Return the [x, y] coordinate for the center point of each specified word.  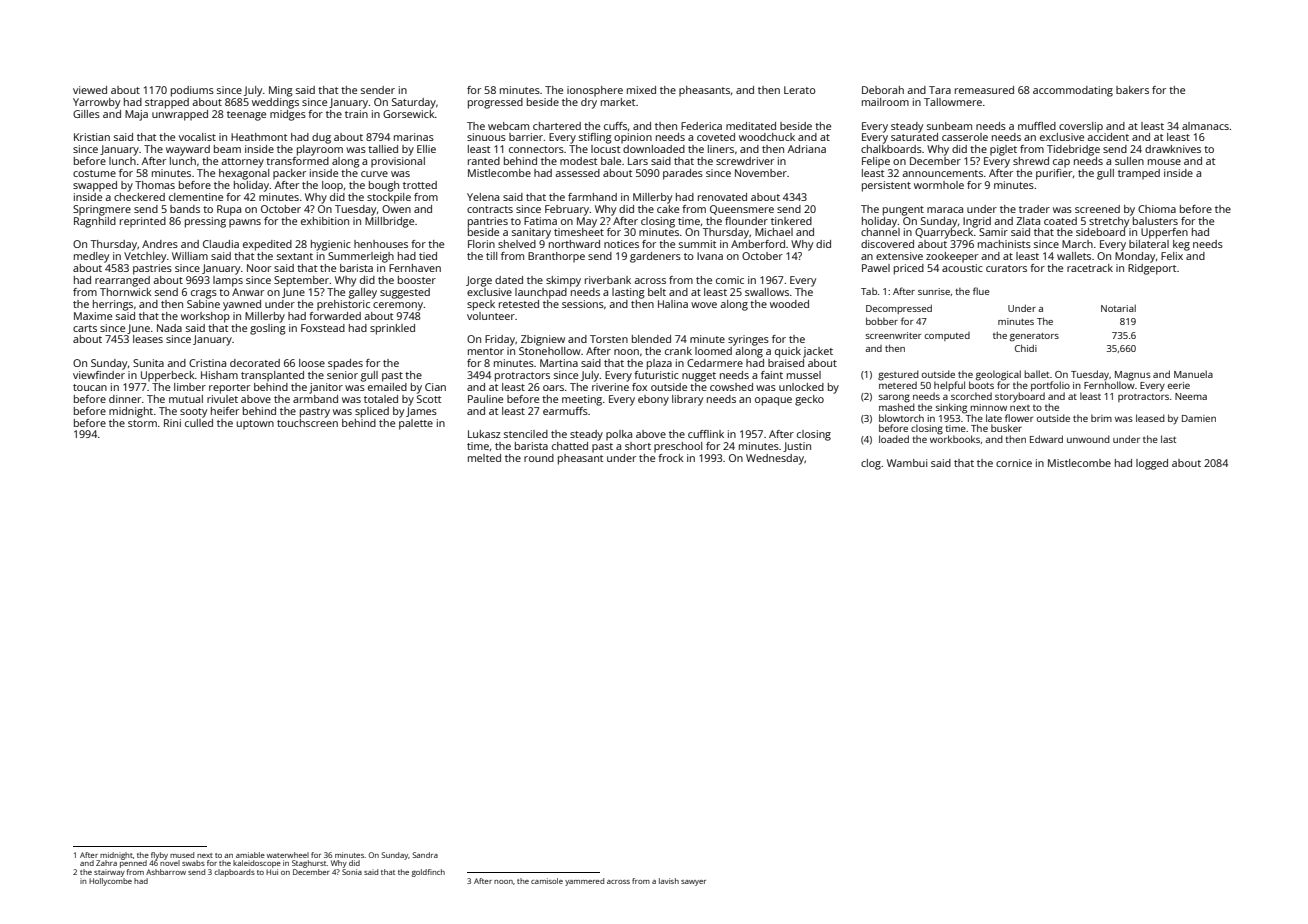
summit [697, 244]
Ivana [710, 256]
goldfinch [428, 873]
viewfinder [99, 375]
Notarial [1118, 308]
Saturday [414, 103]
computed [947, 336]
